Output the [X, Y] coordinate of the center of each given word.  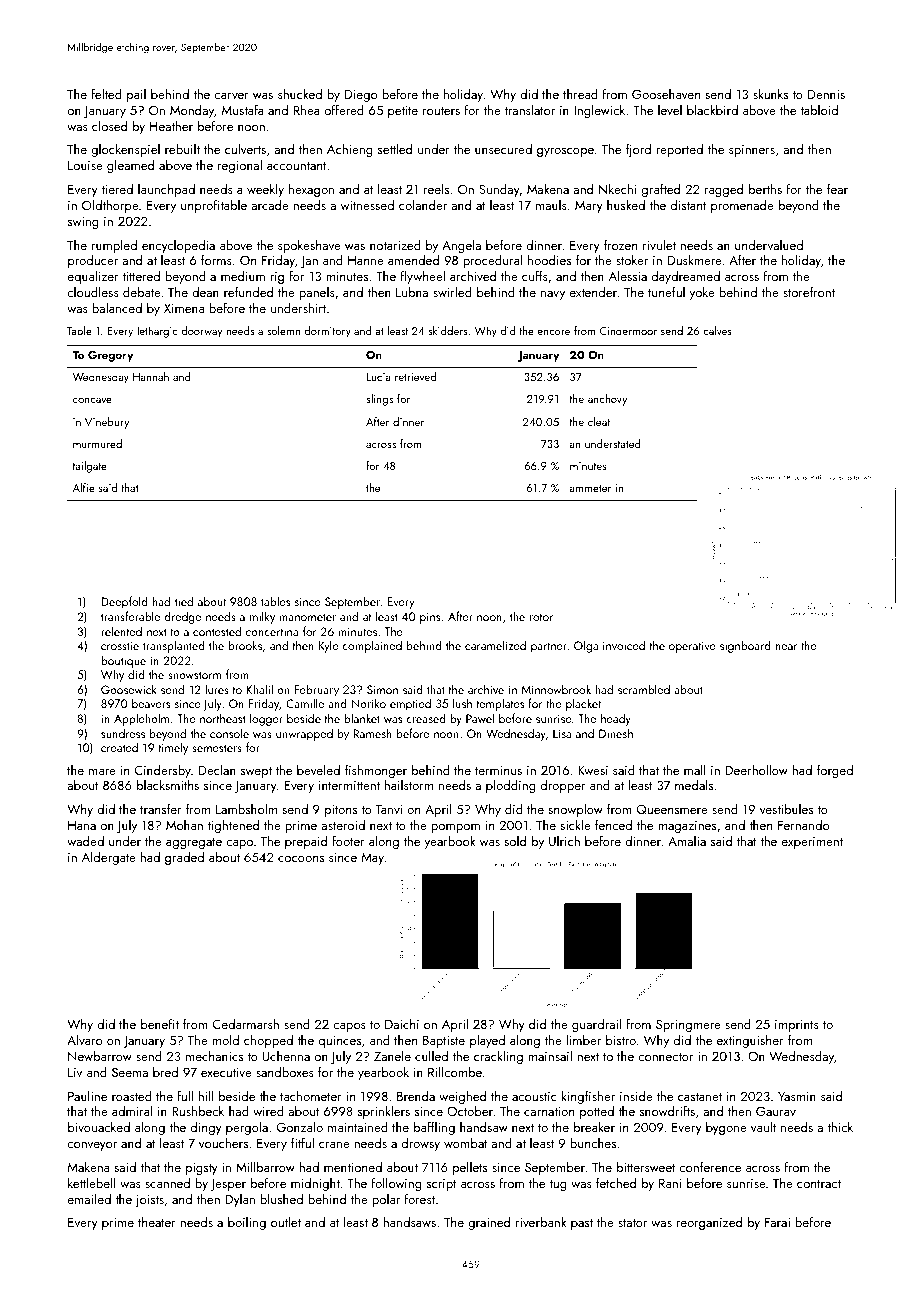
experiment [812, 843]
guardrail [596, 1025]
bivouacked [99, 1127]
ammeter [590, 488]
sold [515, 840]
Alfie [84, 487]
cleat [599, 421]
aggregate [194, 843]
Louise [85, 165]
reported [679, 150]
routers [441, 111]
